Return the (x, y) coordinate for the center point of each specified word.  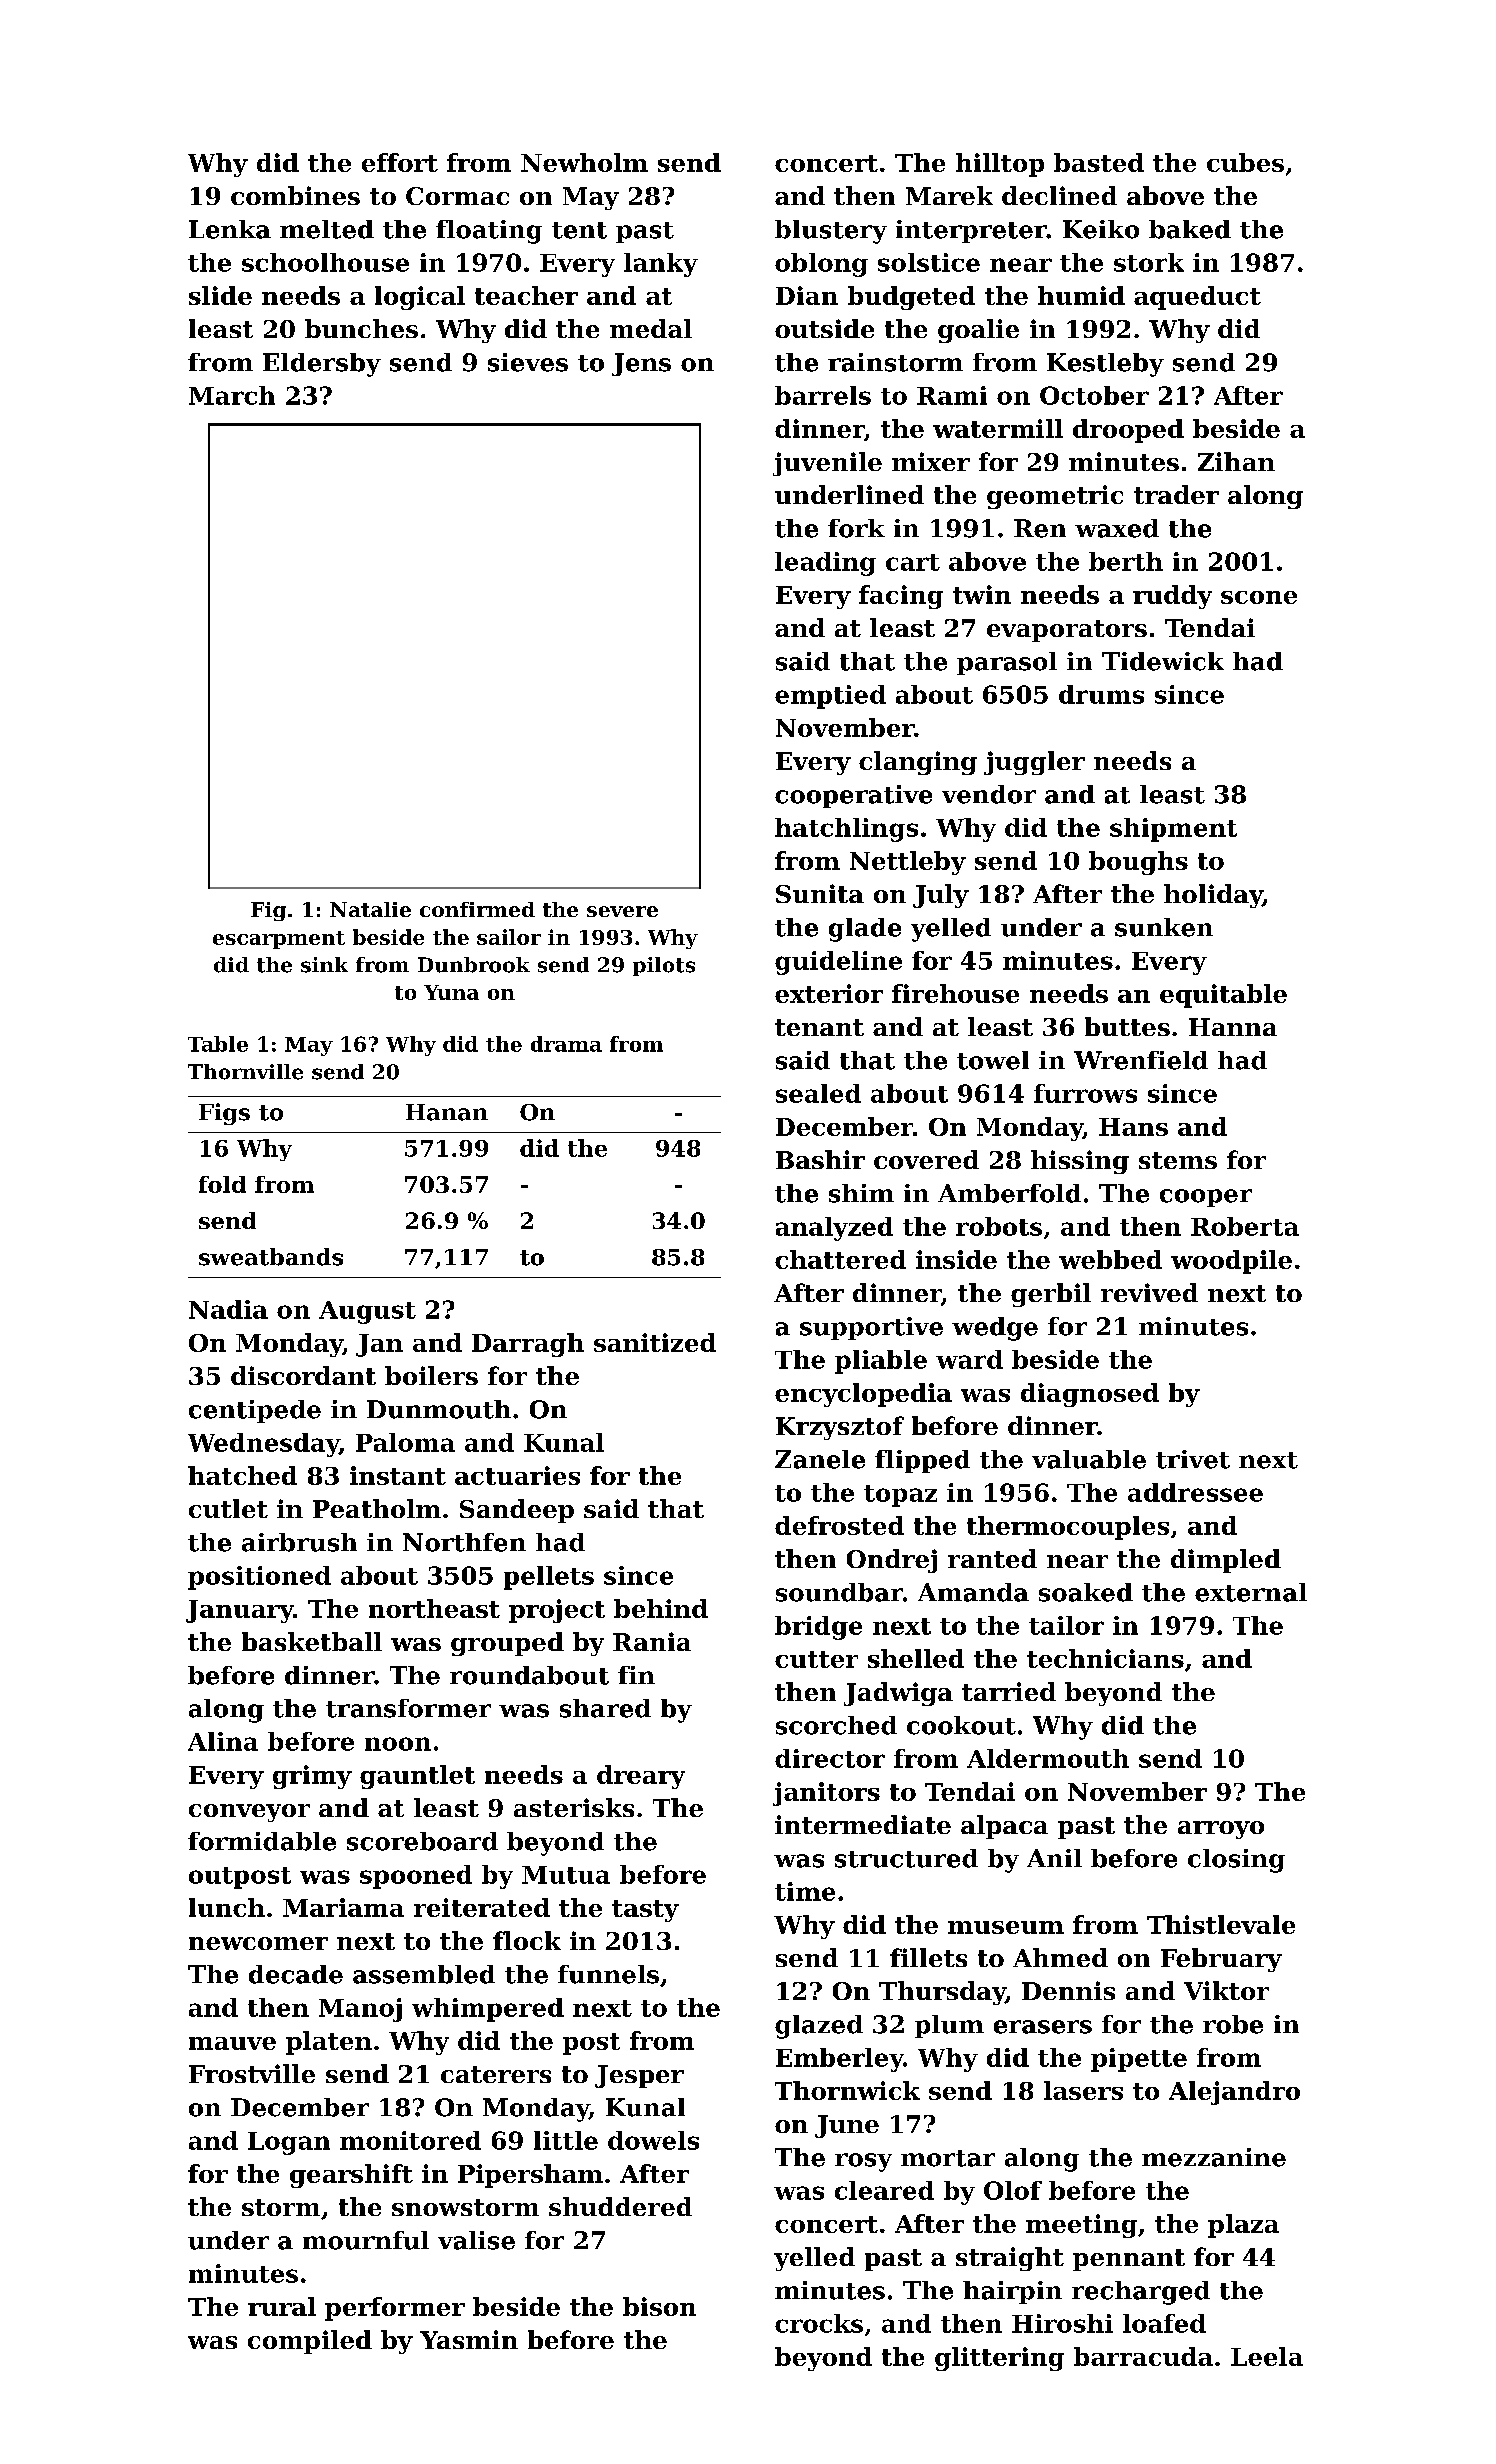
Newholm (584, 162)
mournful (366, 2240)
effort (400, 162)
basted (1099, 162)
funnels (608, 1974)
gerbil (1051, 1295)
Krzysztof (840, 1428)
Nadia (228, 1309)
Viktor (1226, 1990)
